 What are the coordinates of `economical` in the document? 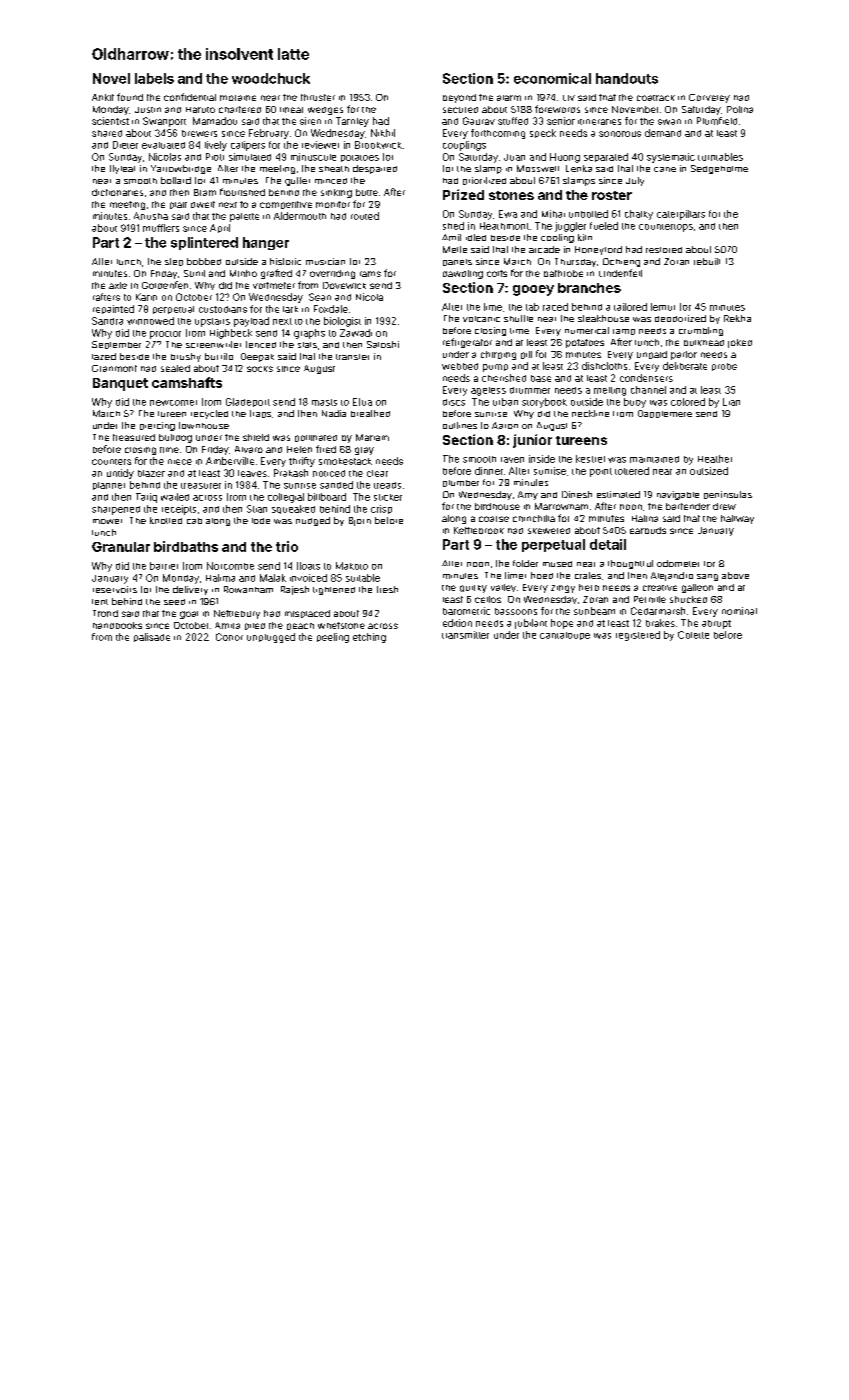 It's located at (552, 78).
